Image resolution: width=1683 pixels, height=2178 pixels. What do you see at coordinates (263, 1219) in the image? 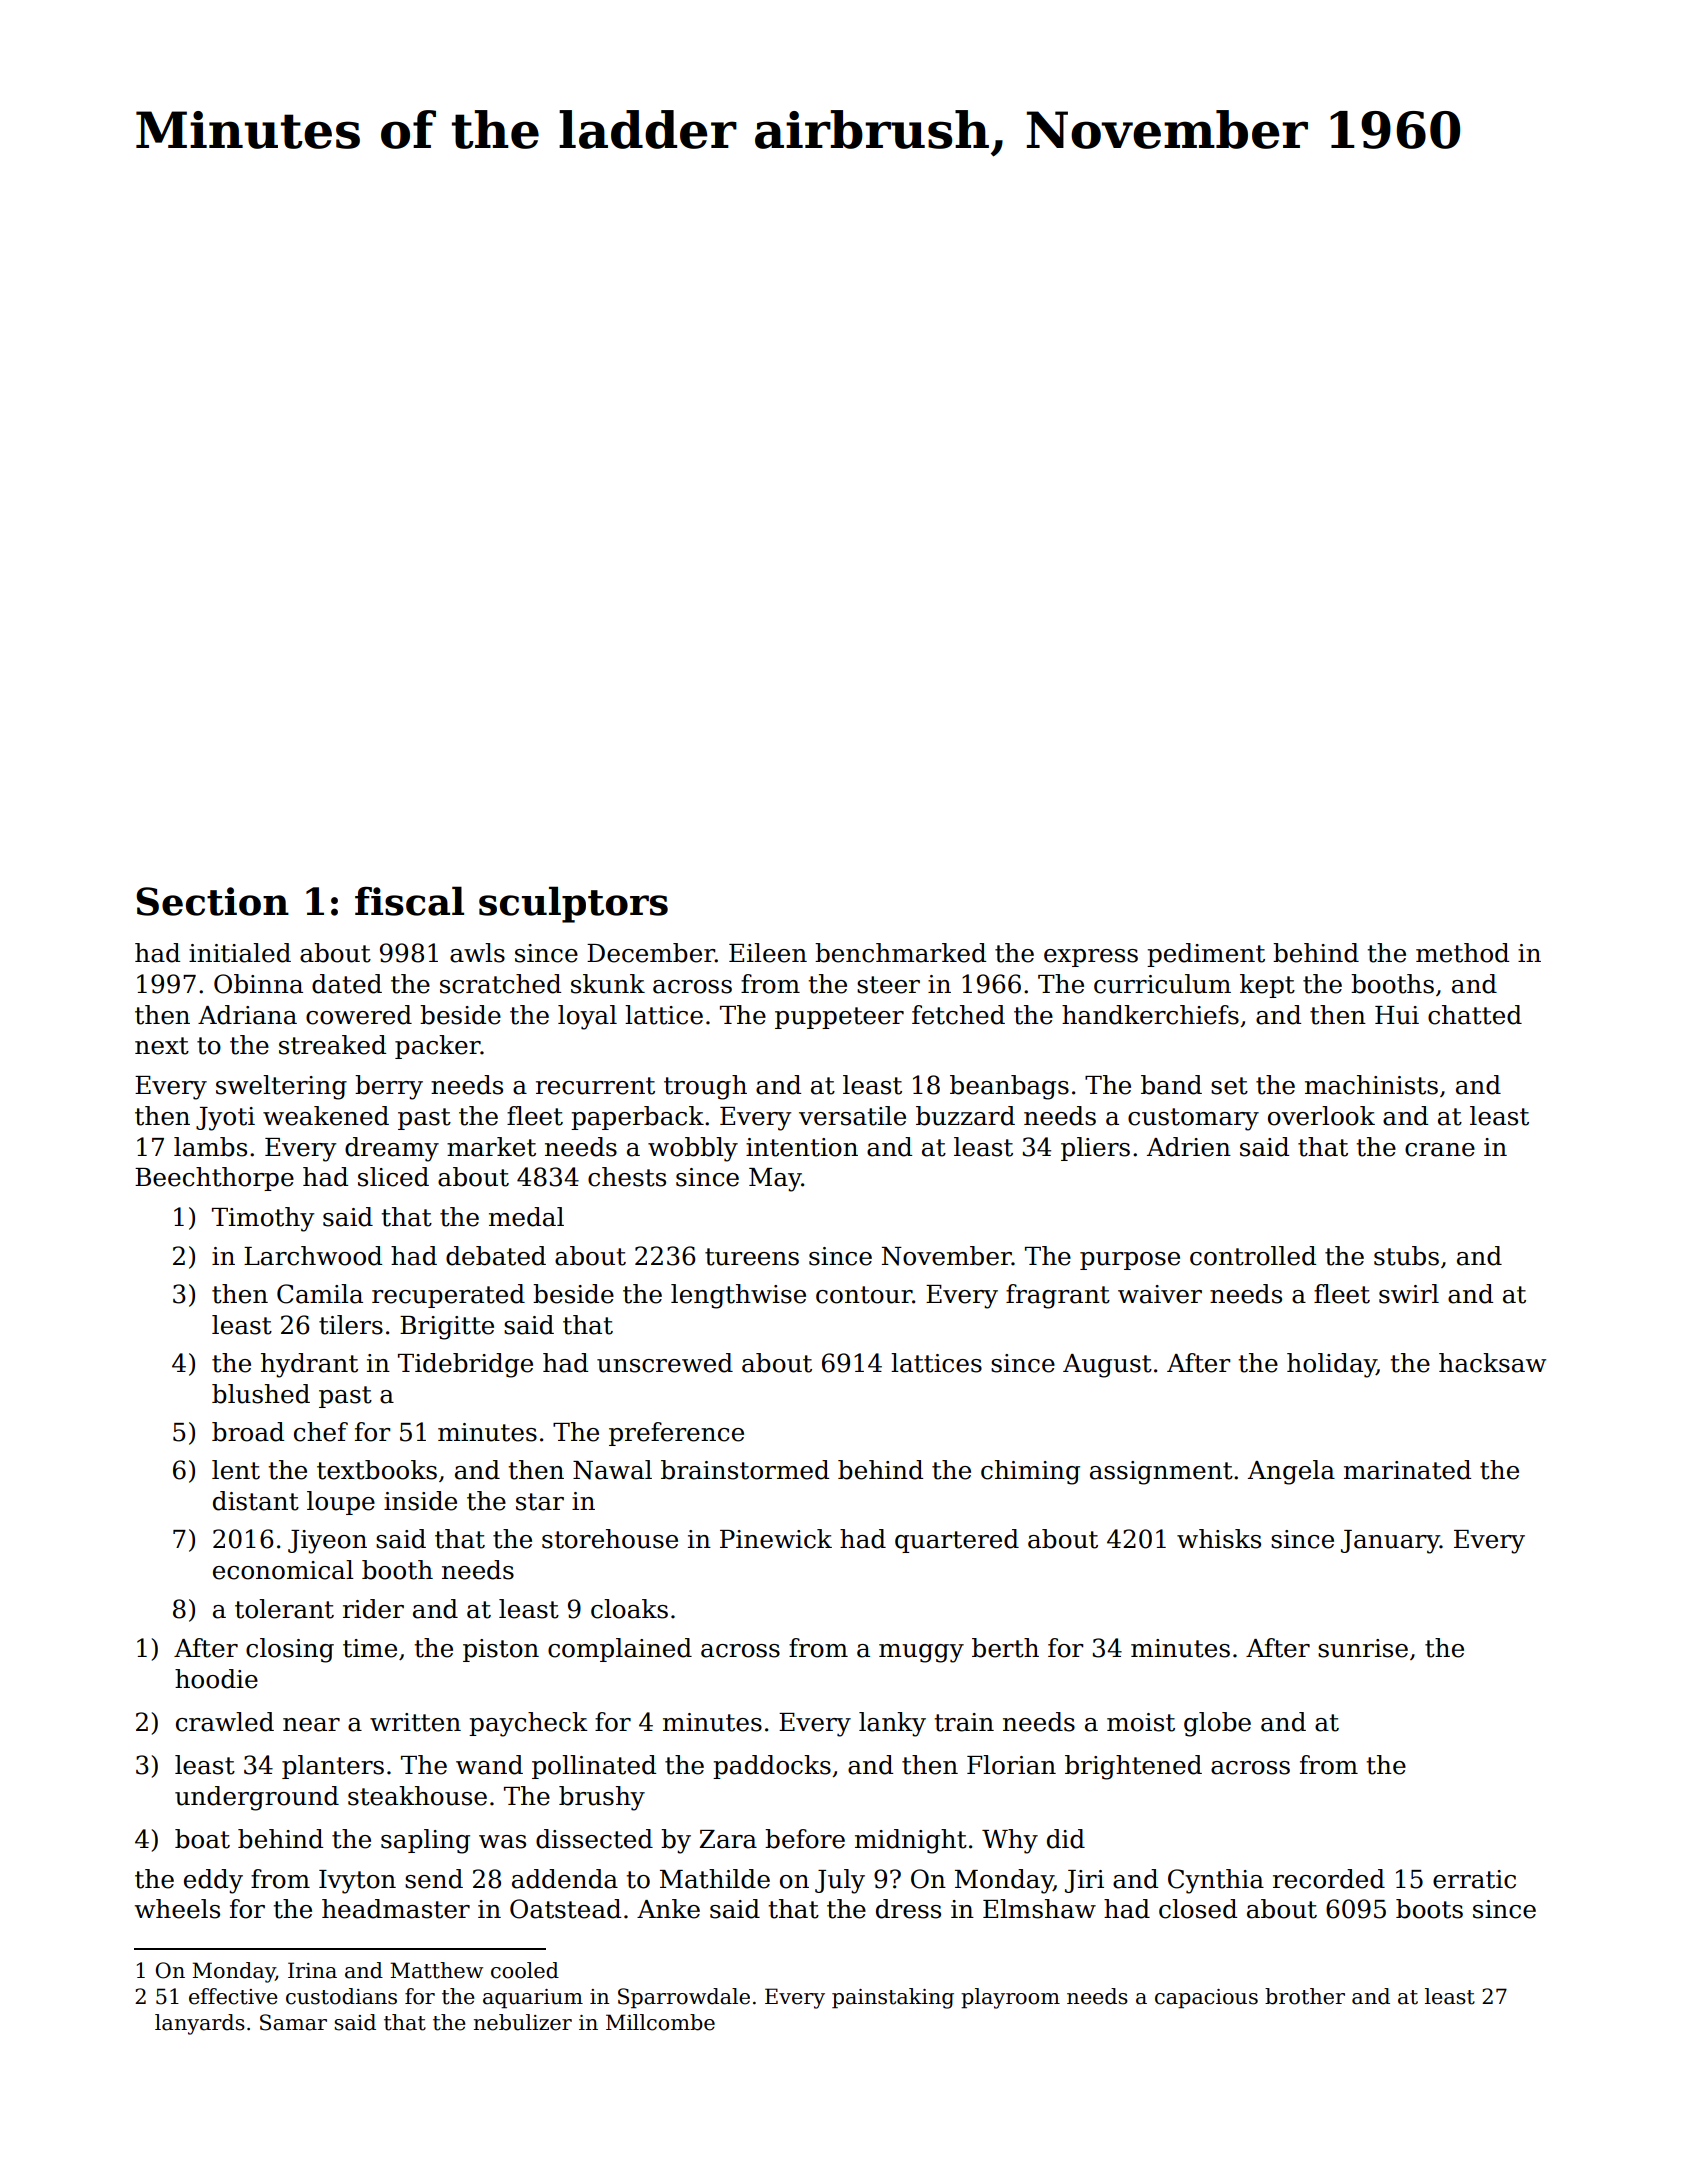
I see `Timothy` at bounding box center [263, 1219].
